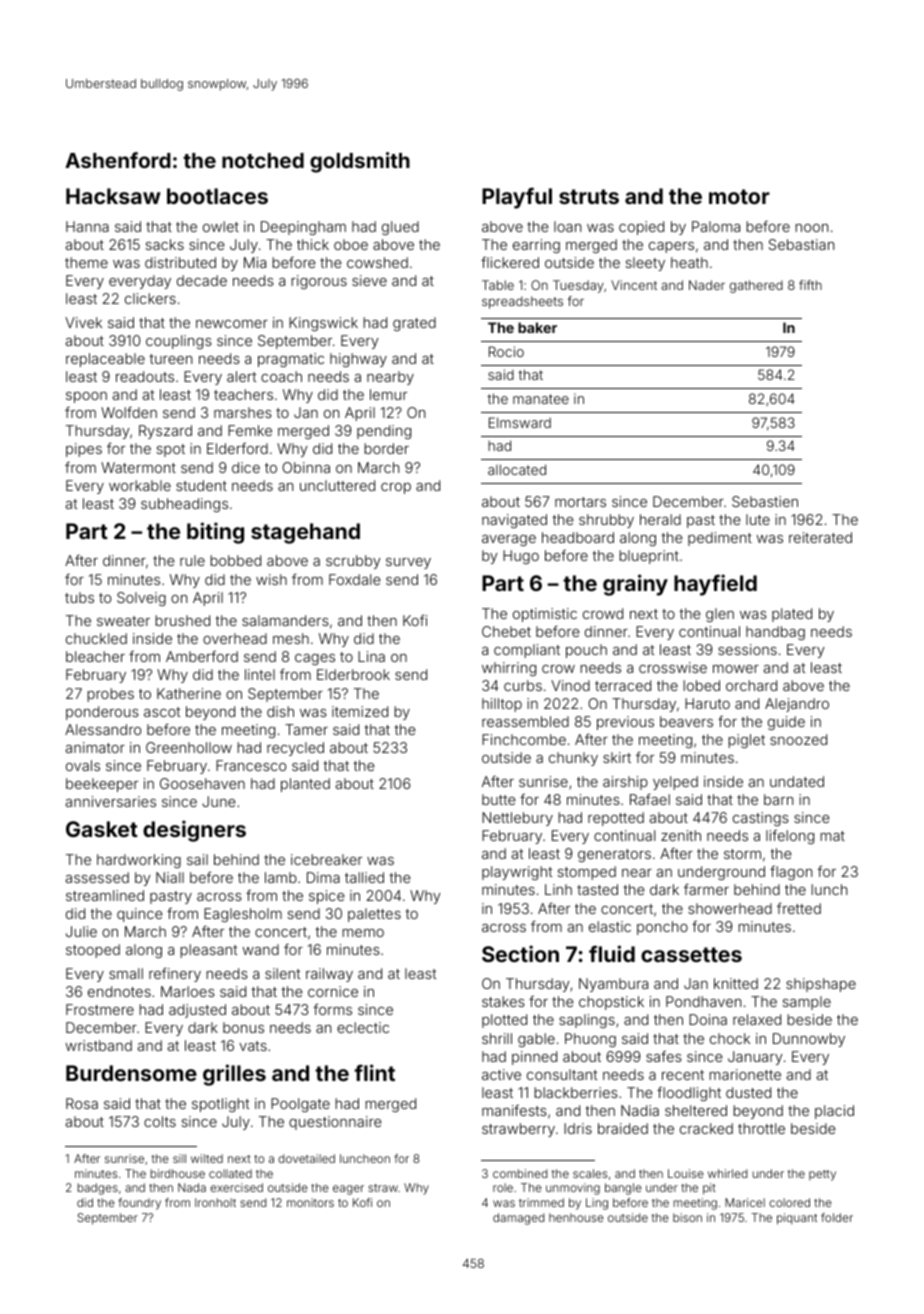 This document has height=1314, width=924. What do you see at coordinates (165, 244) in the document?
I see `sacks` at bounding box center [165, 244].
